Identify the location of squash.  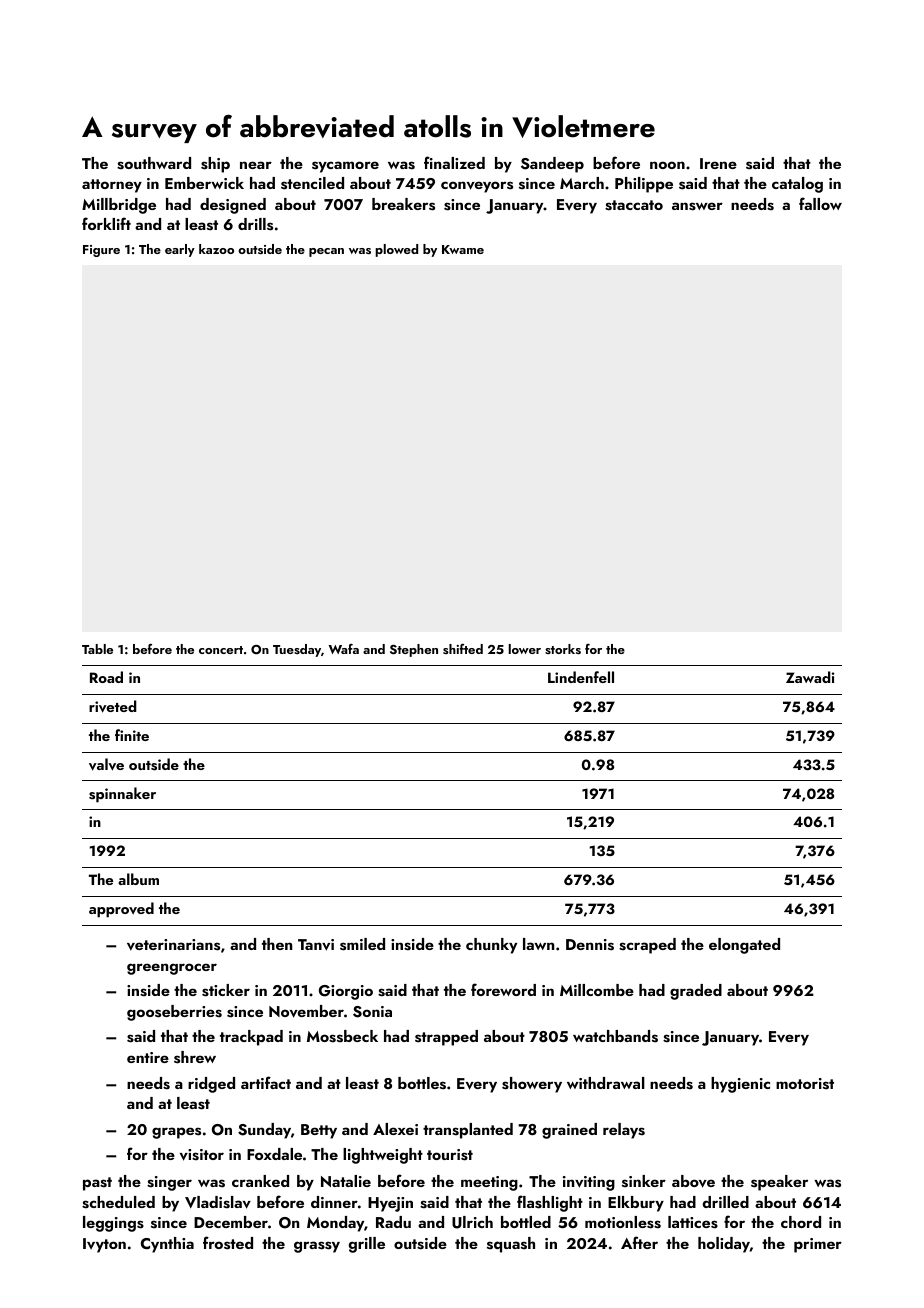
(511, 1245).
